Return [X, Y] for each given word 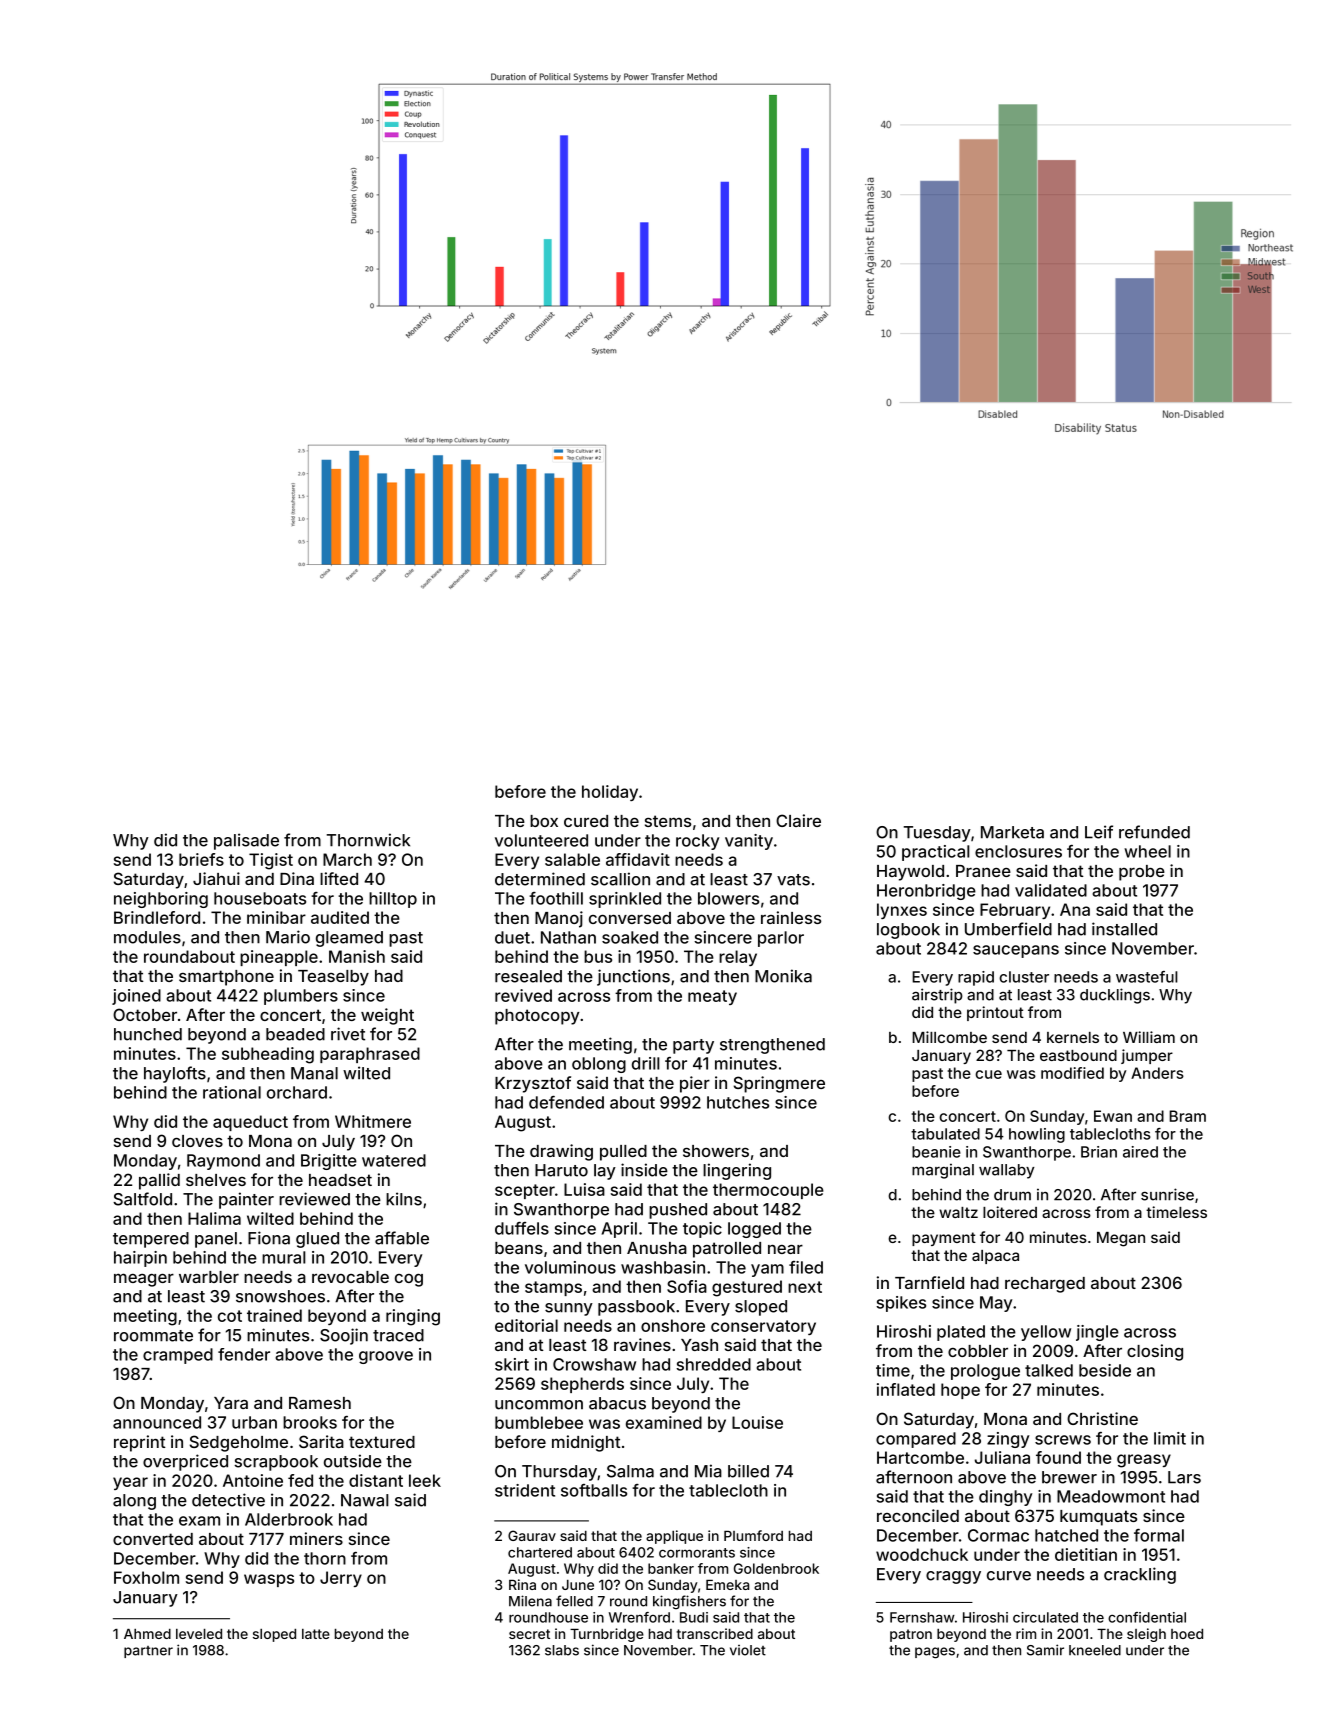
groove [386, 1357]
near [785, 1249]
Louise [757, 1422]
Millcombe [949, 1037]
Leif [1099, 832]
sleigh [1146, 1635]
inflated [906, 1389]
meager [144, 1280]
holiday [610, 793]
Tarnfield [929, 1282]
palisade [246, 841]
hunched [148, 1034]
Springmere [779, 1084]
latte [316, 1634]
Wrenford [639, 1617]
